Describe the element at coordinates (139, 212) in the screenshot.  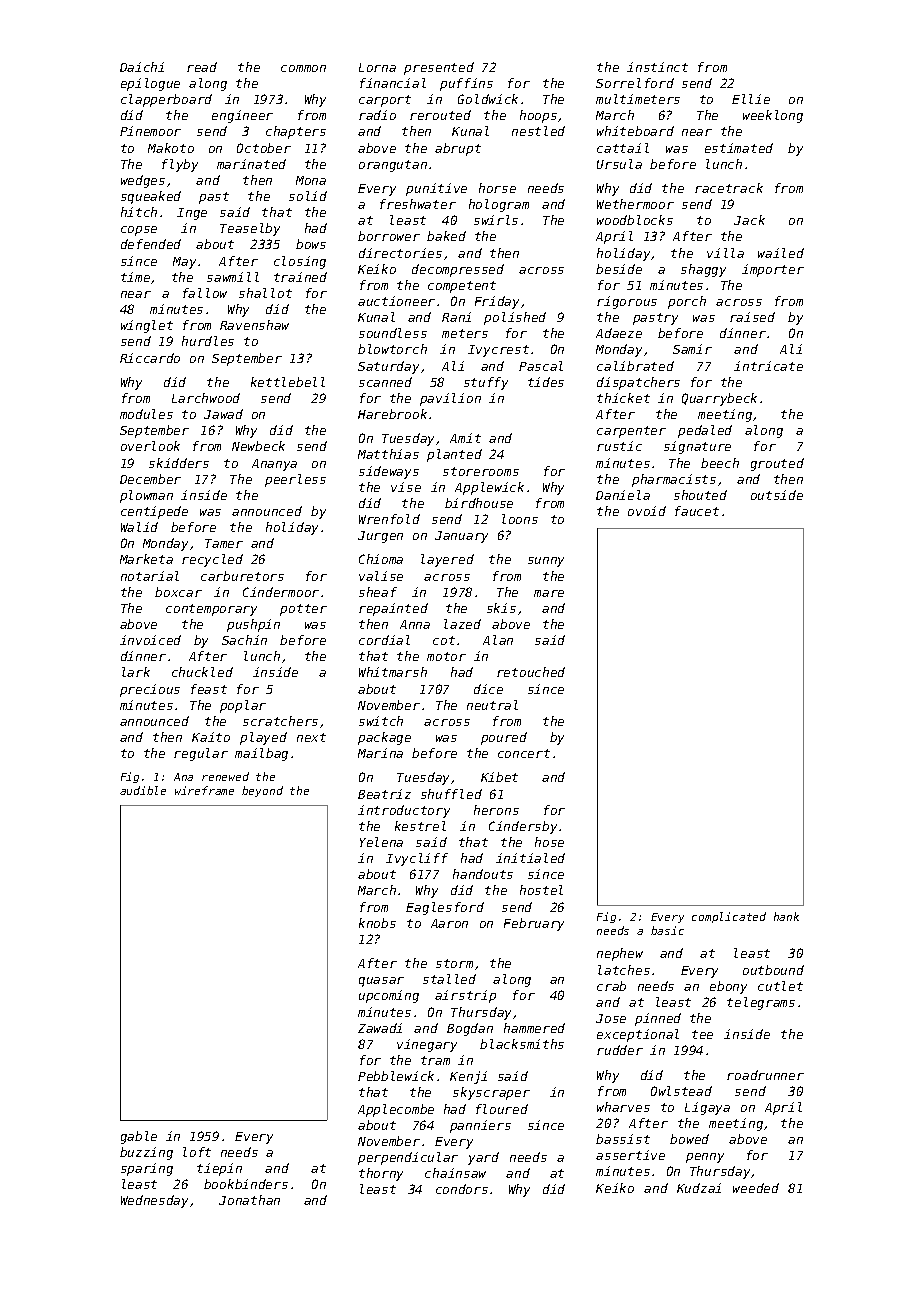
I see `hitch` at that location.
